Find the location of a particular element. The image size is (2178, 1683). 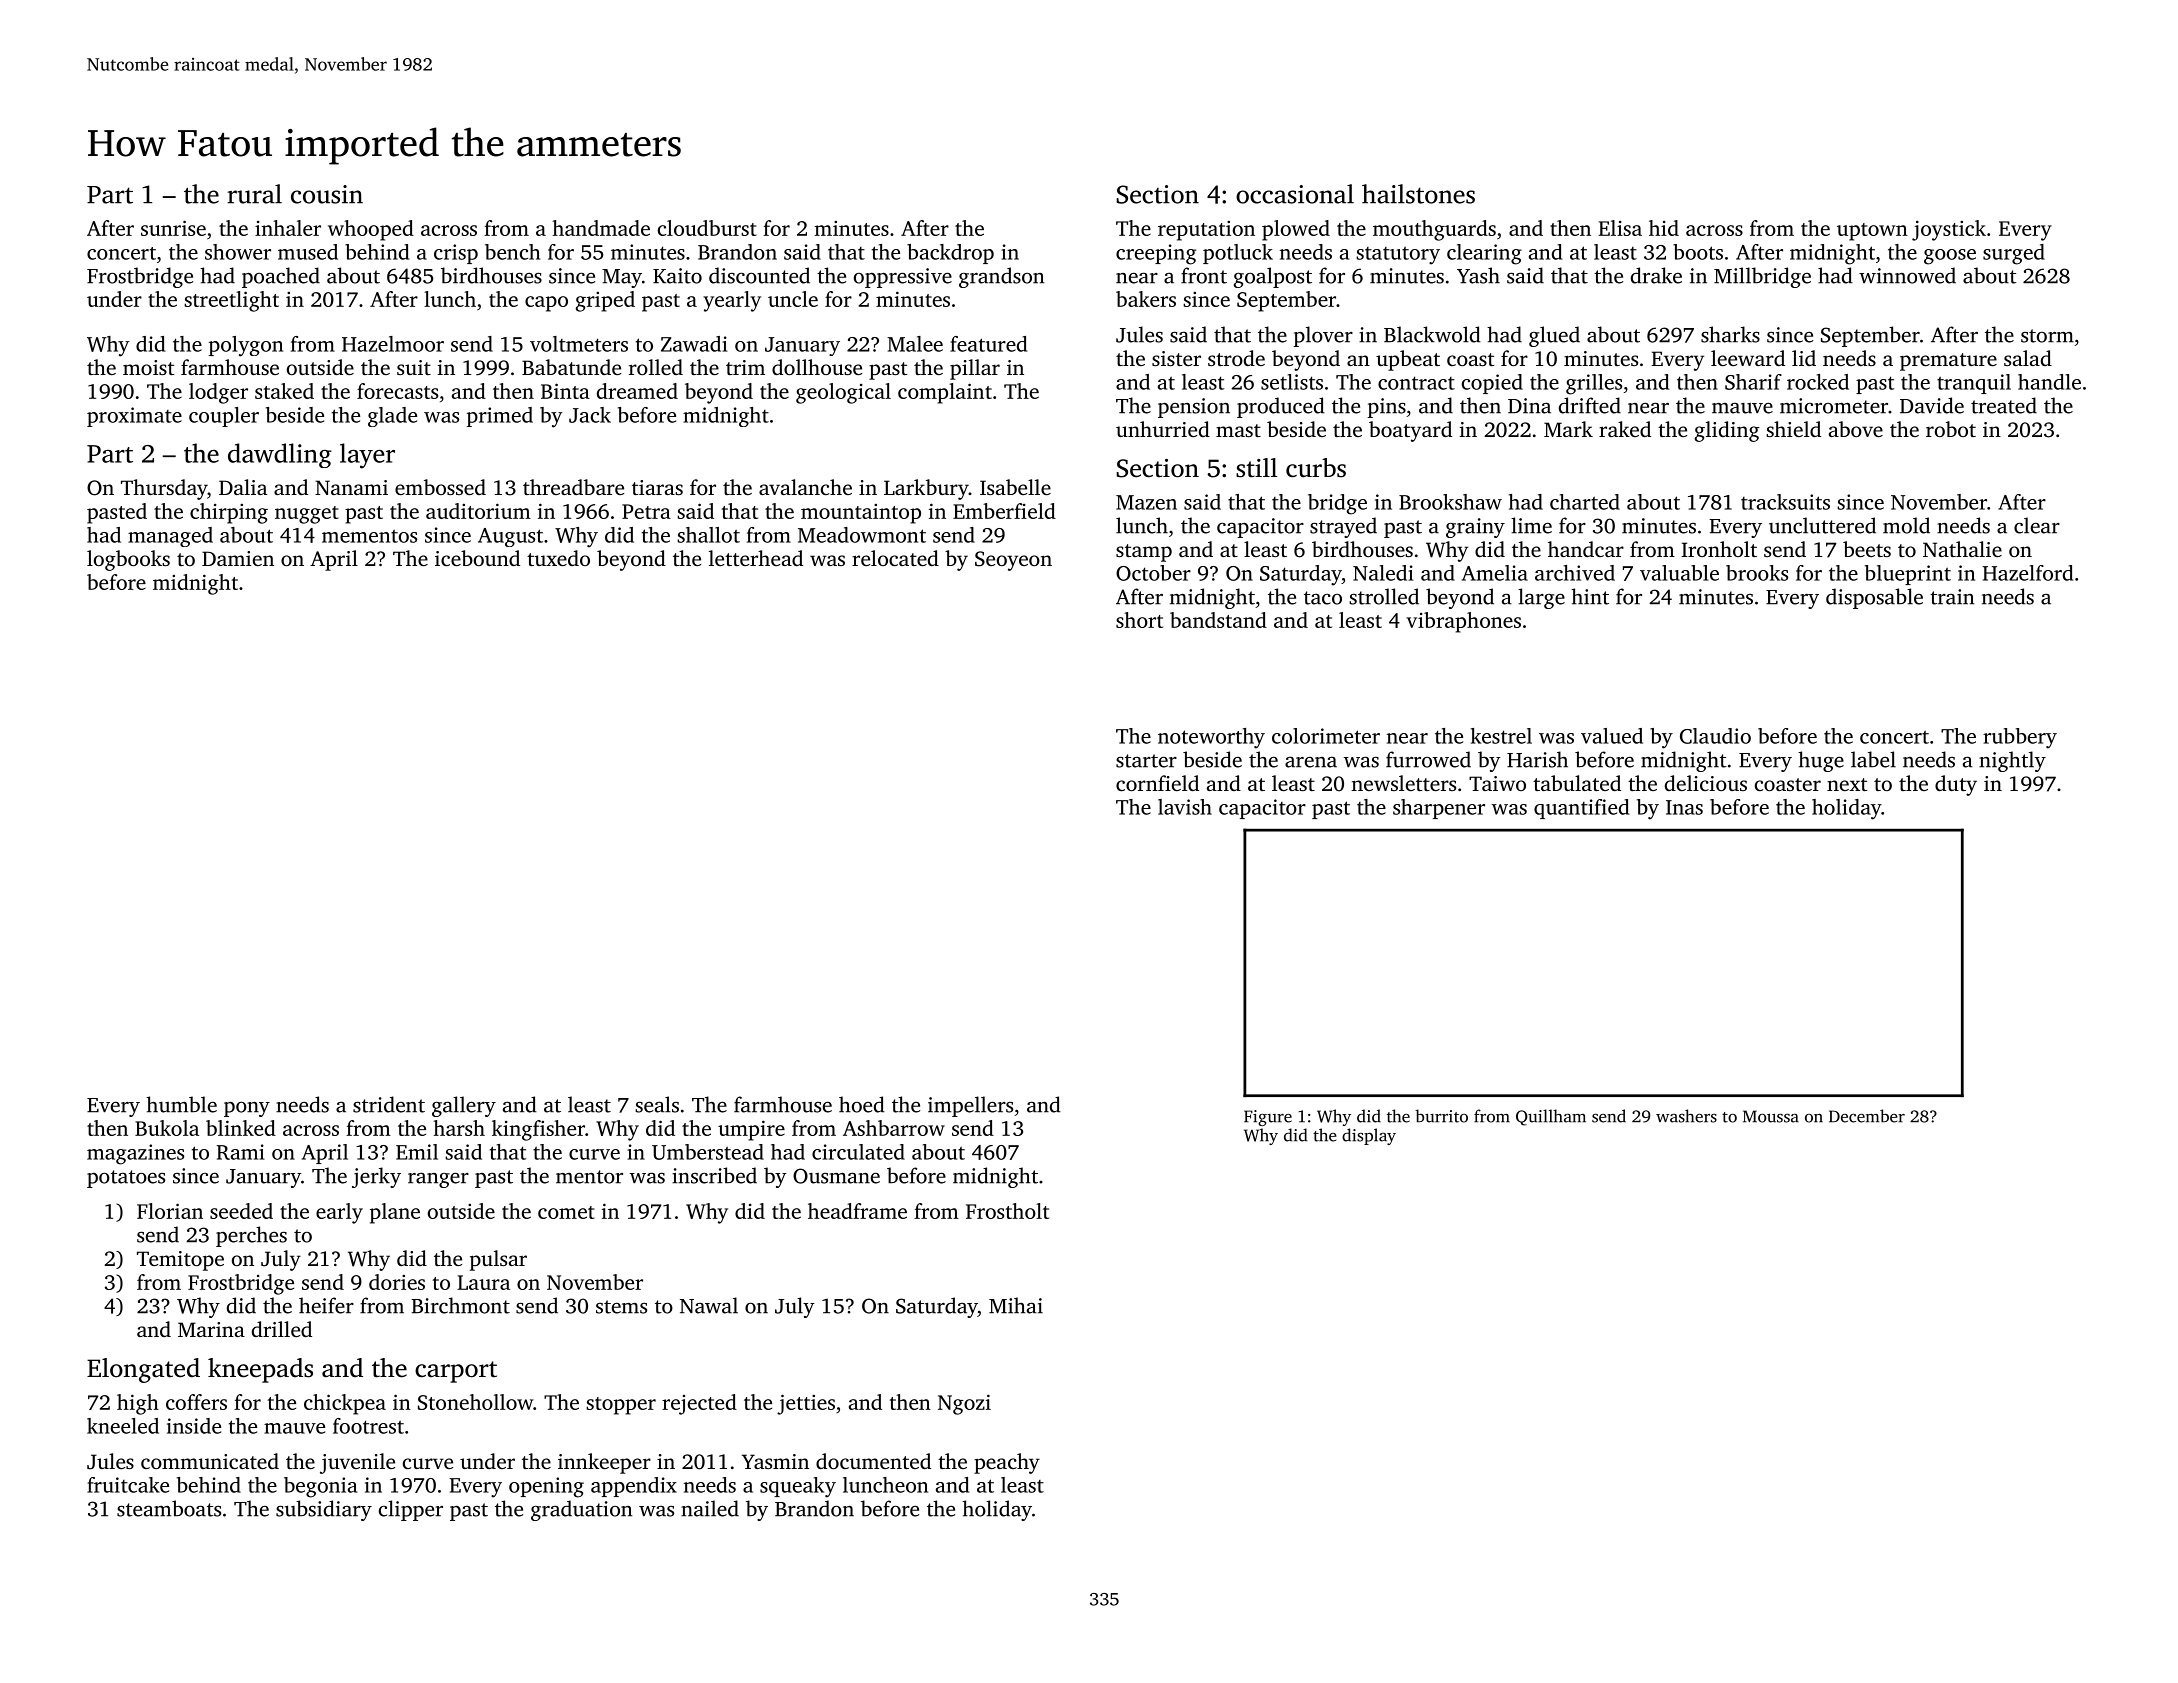

occasional is located at coordinates (1295, 194).
